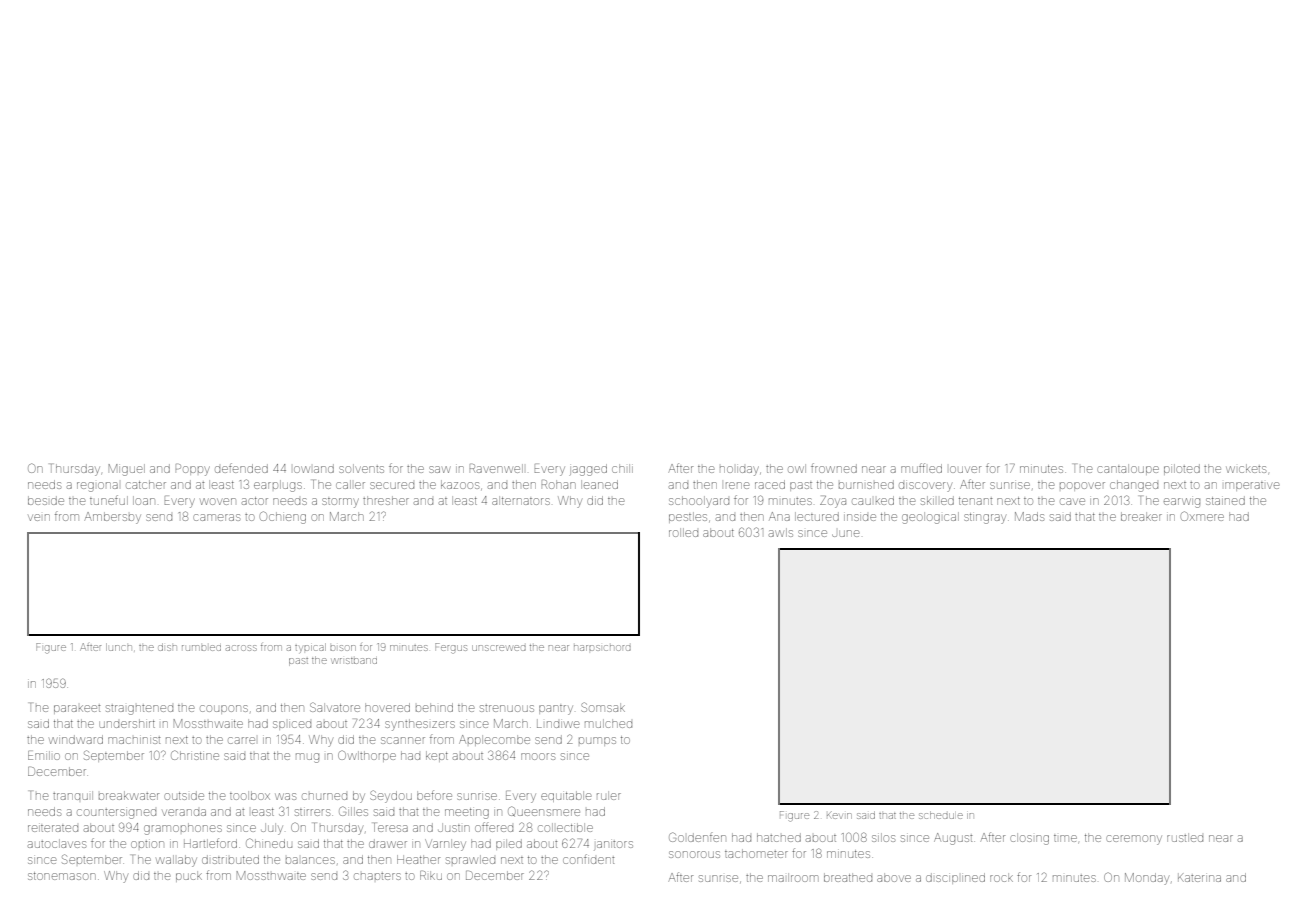 This document has width=1308, height=924. I want to click on schedule, so click(941, 815).
